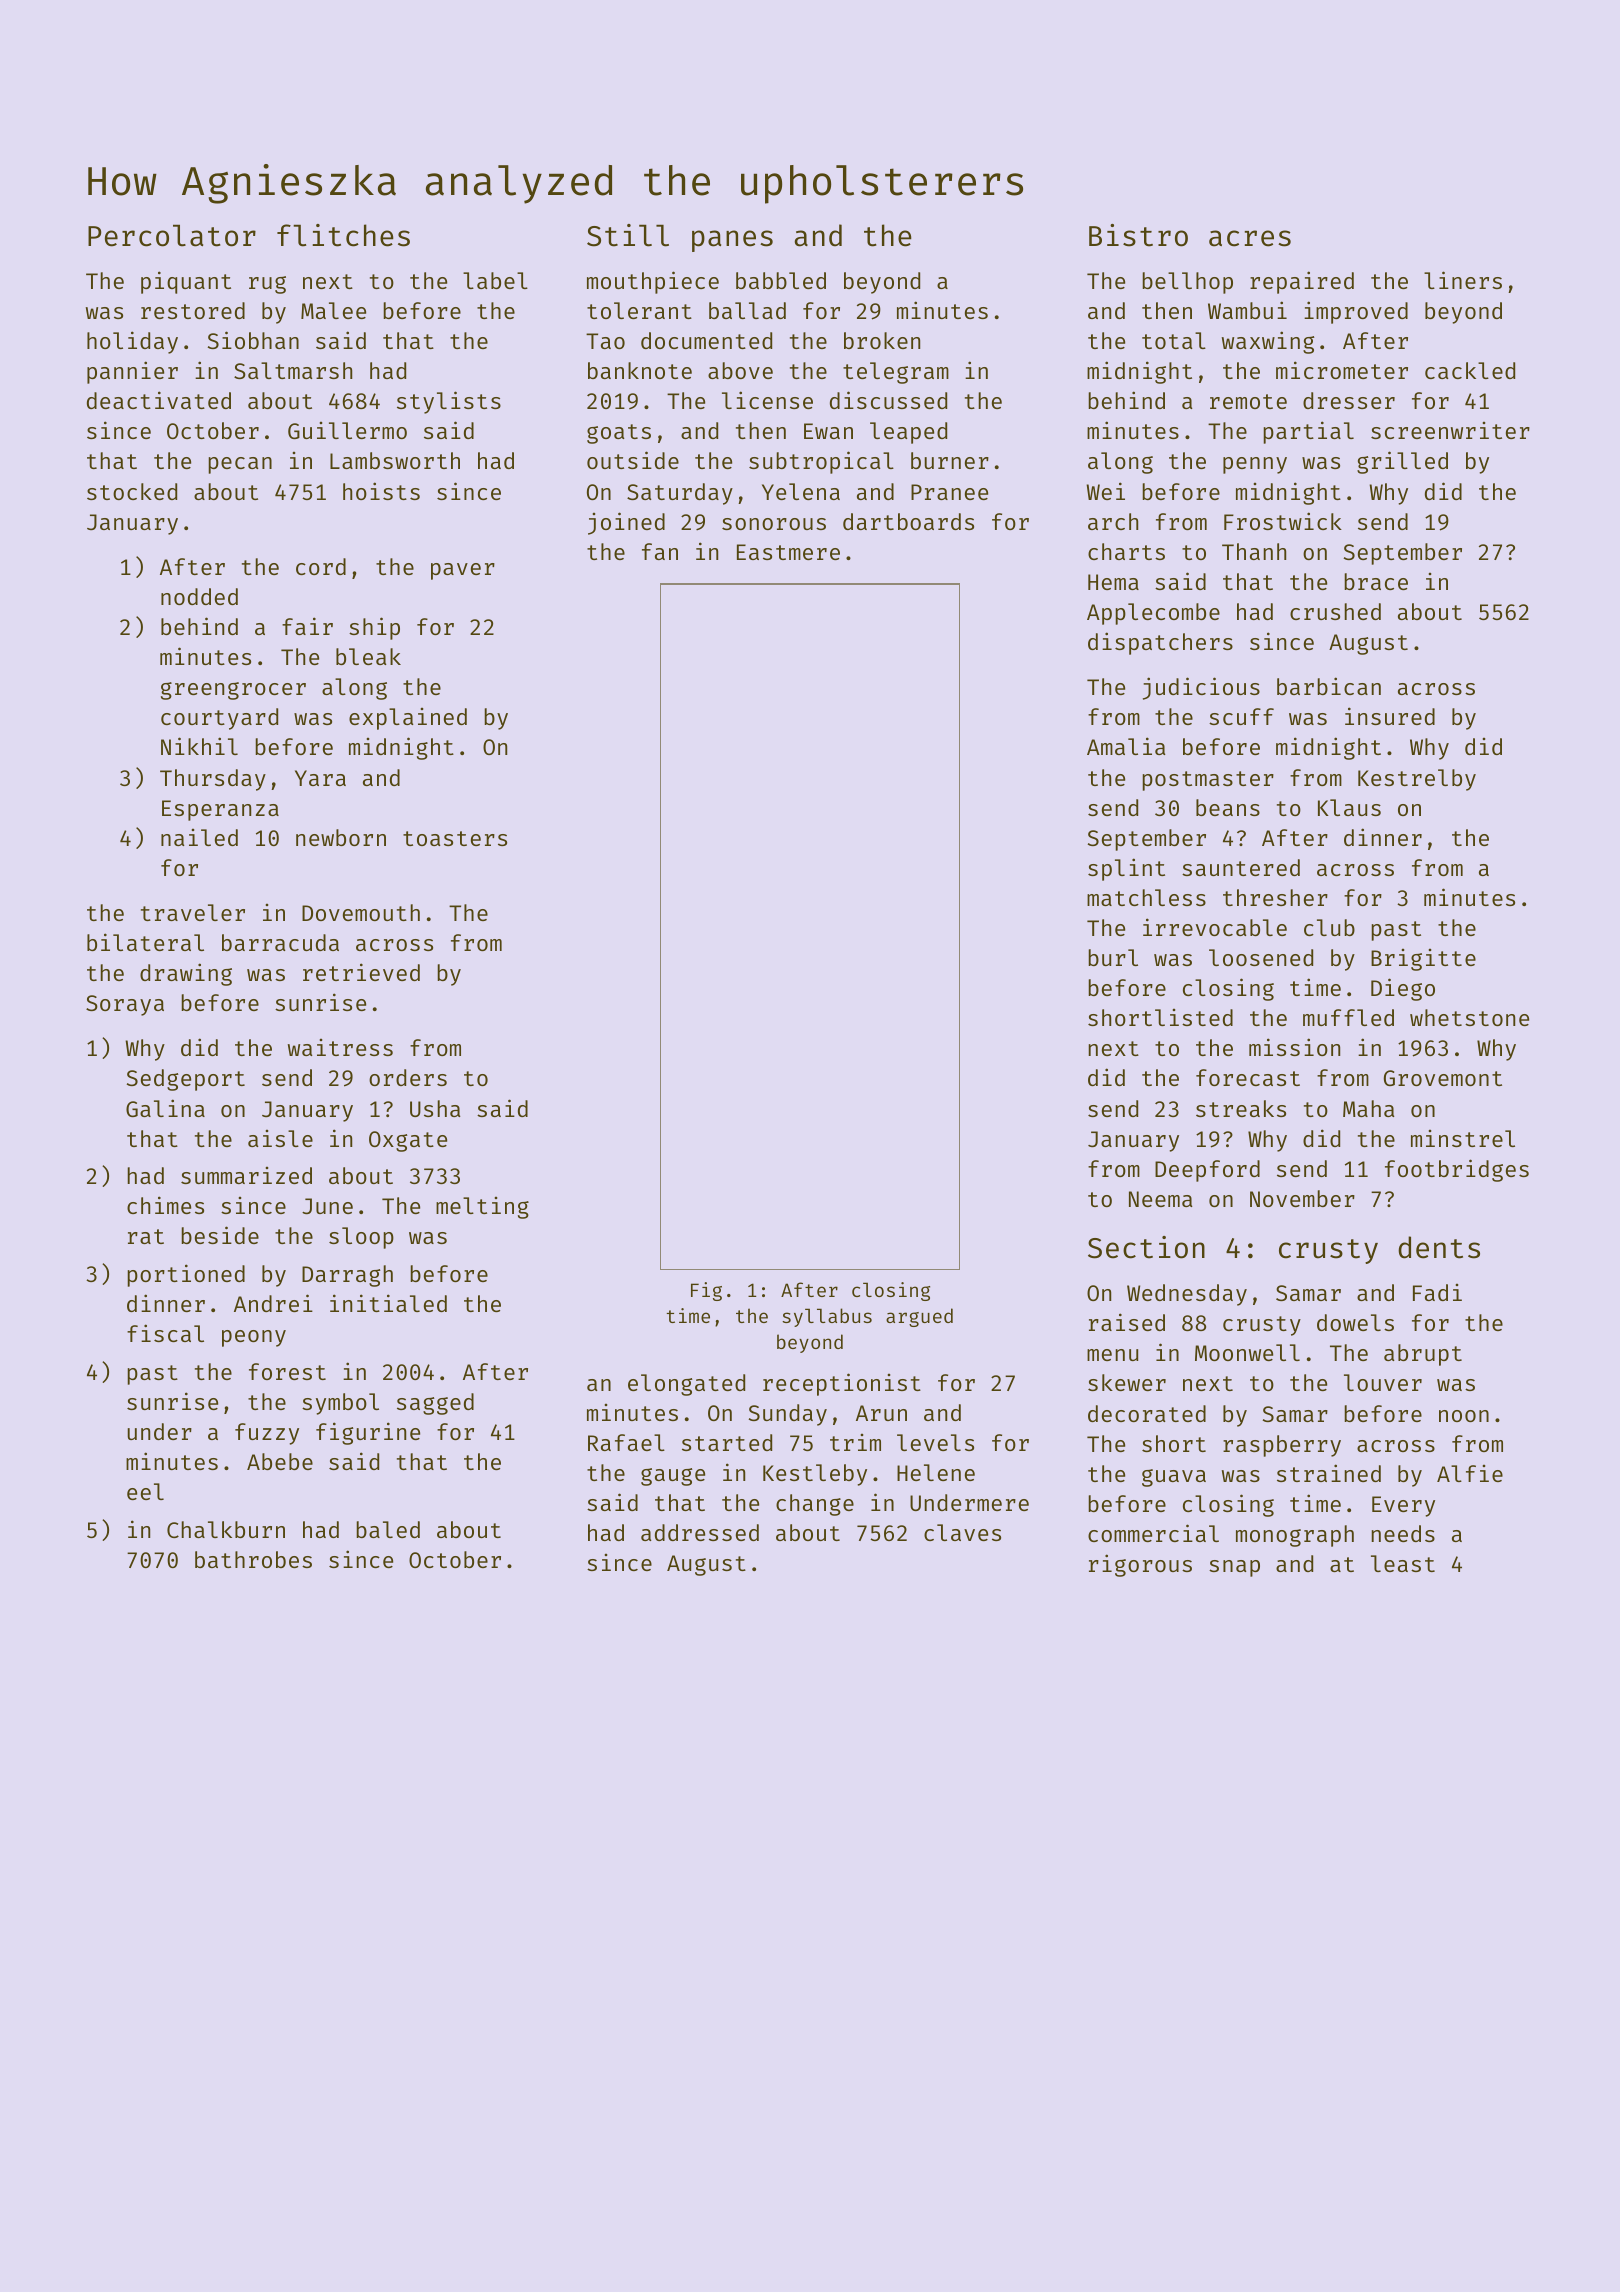 This image has height=2292, width=1620. What do you see at coordinates (1294, 1047) in the image?
I see `mission` at bounding box center [1294, 1047].
